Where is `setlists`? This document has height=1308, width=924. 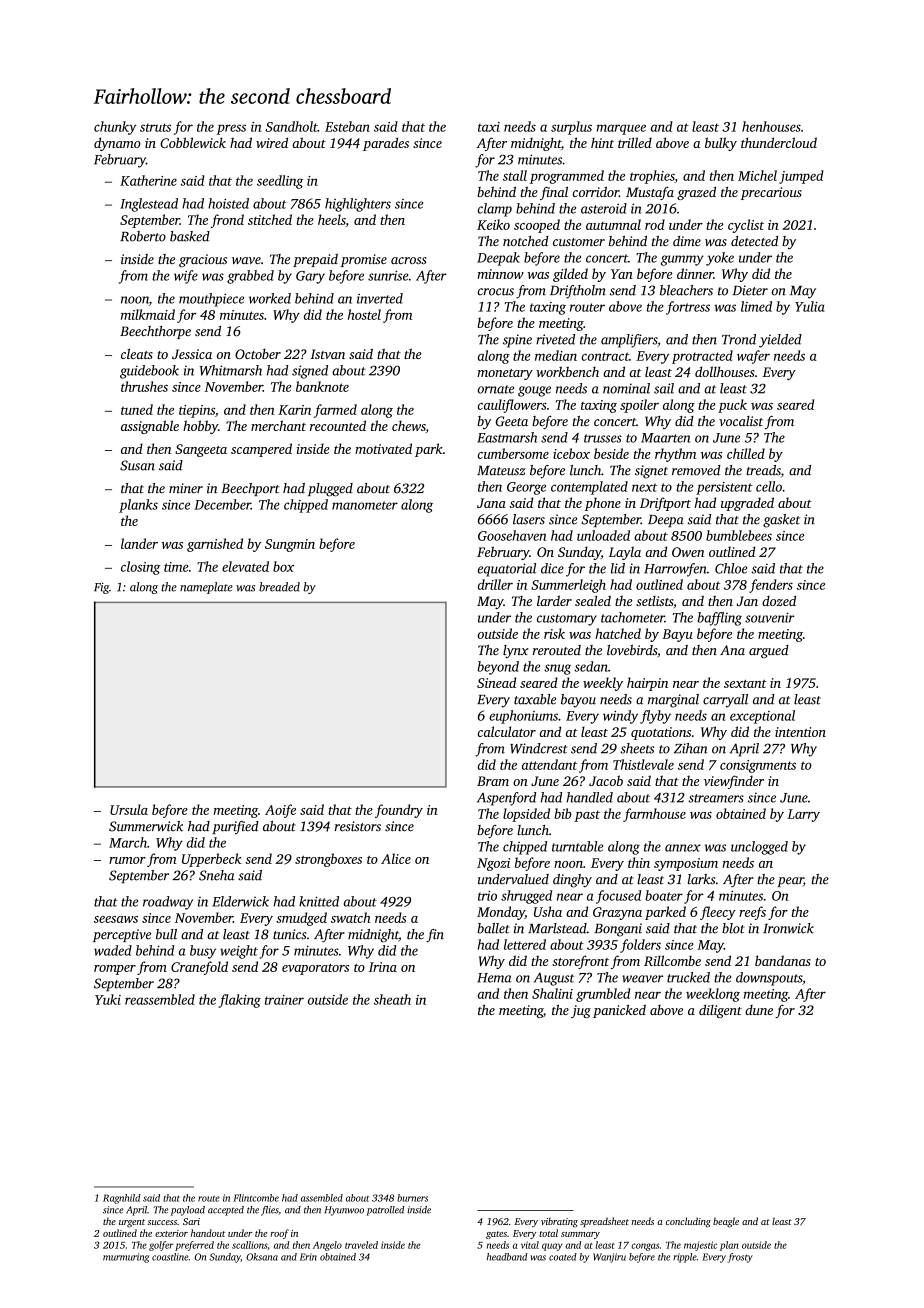
setlists is located at coordinates (654, 601).
